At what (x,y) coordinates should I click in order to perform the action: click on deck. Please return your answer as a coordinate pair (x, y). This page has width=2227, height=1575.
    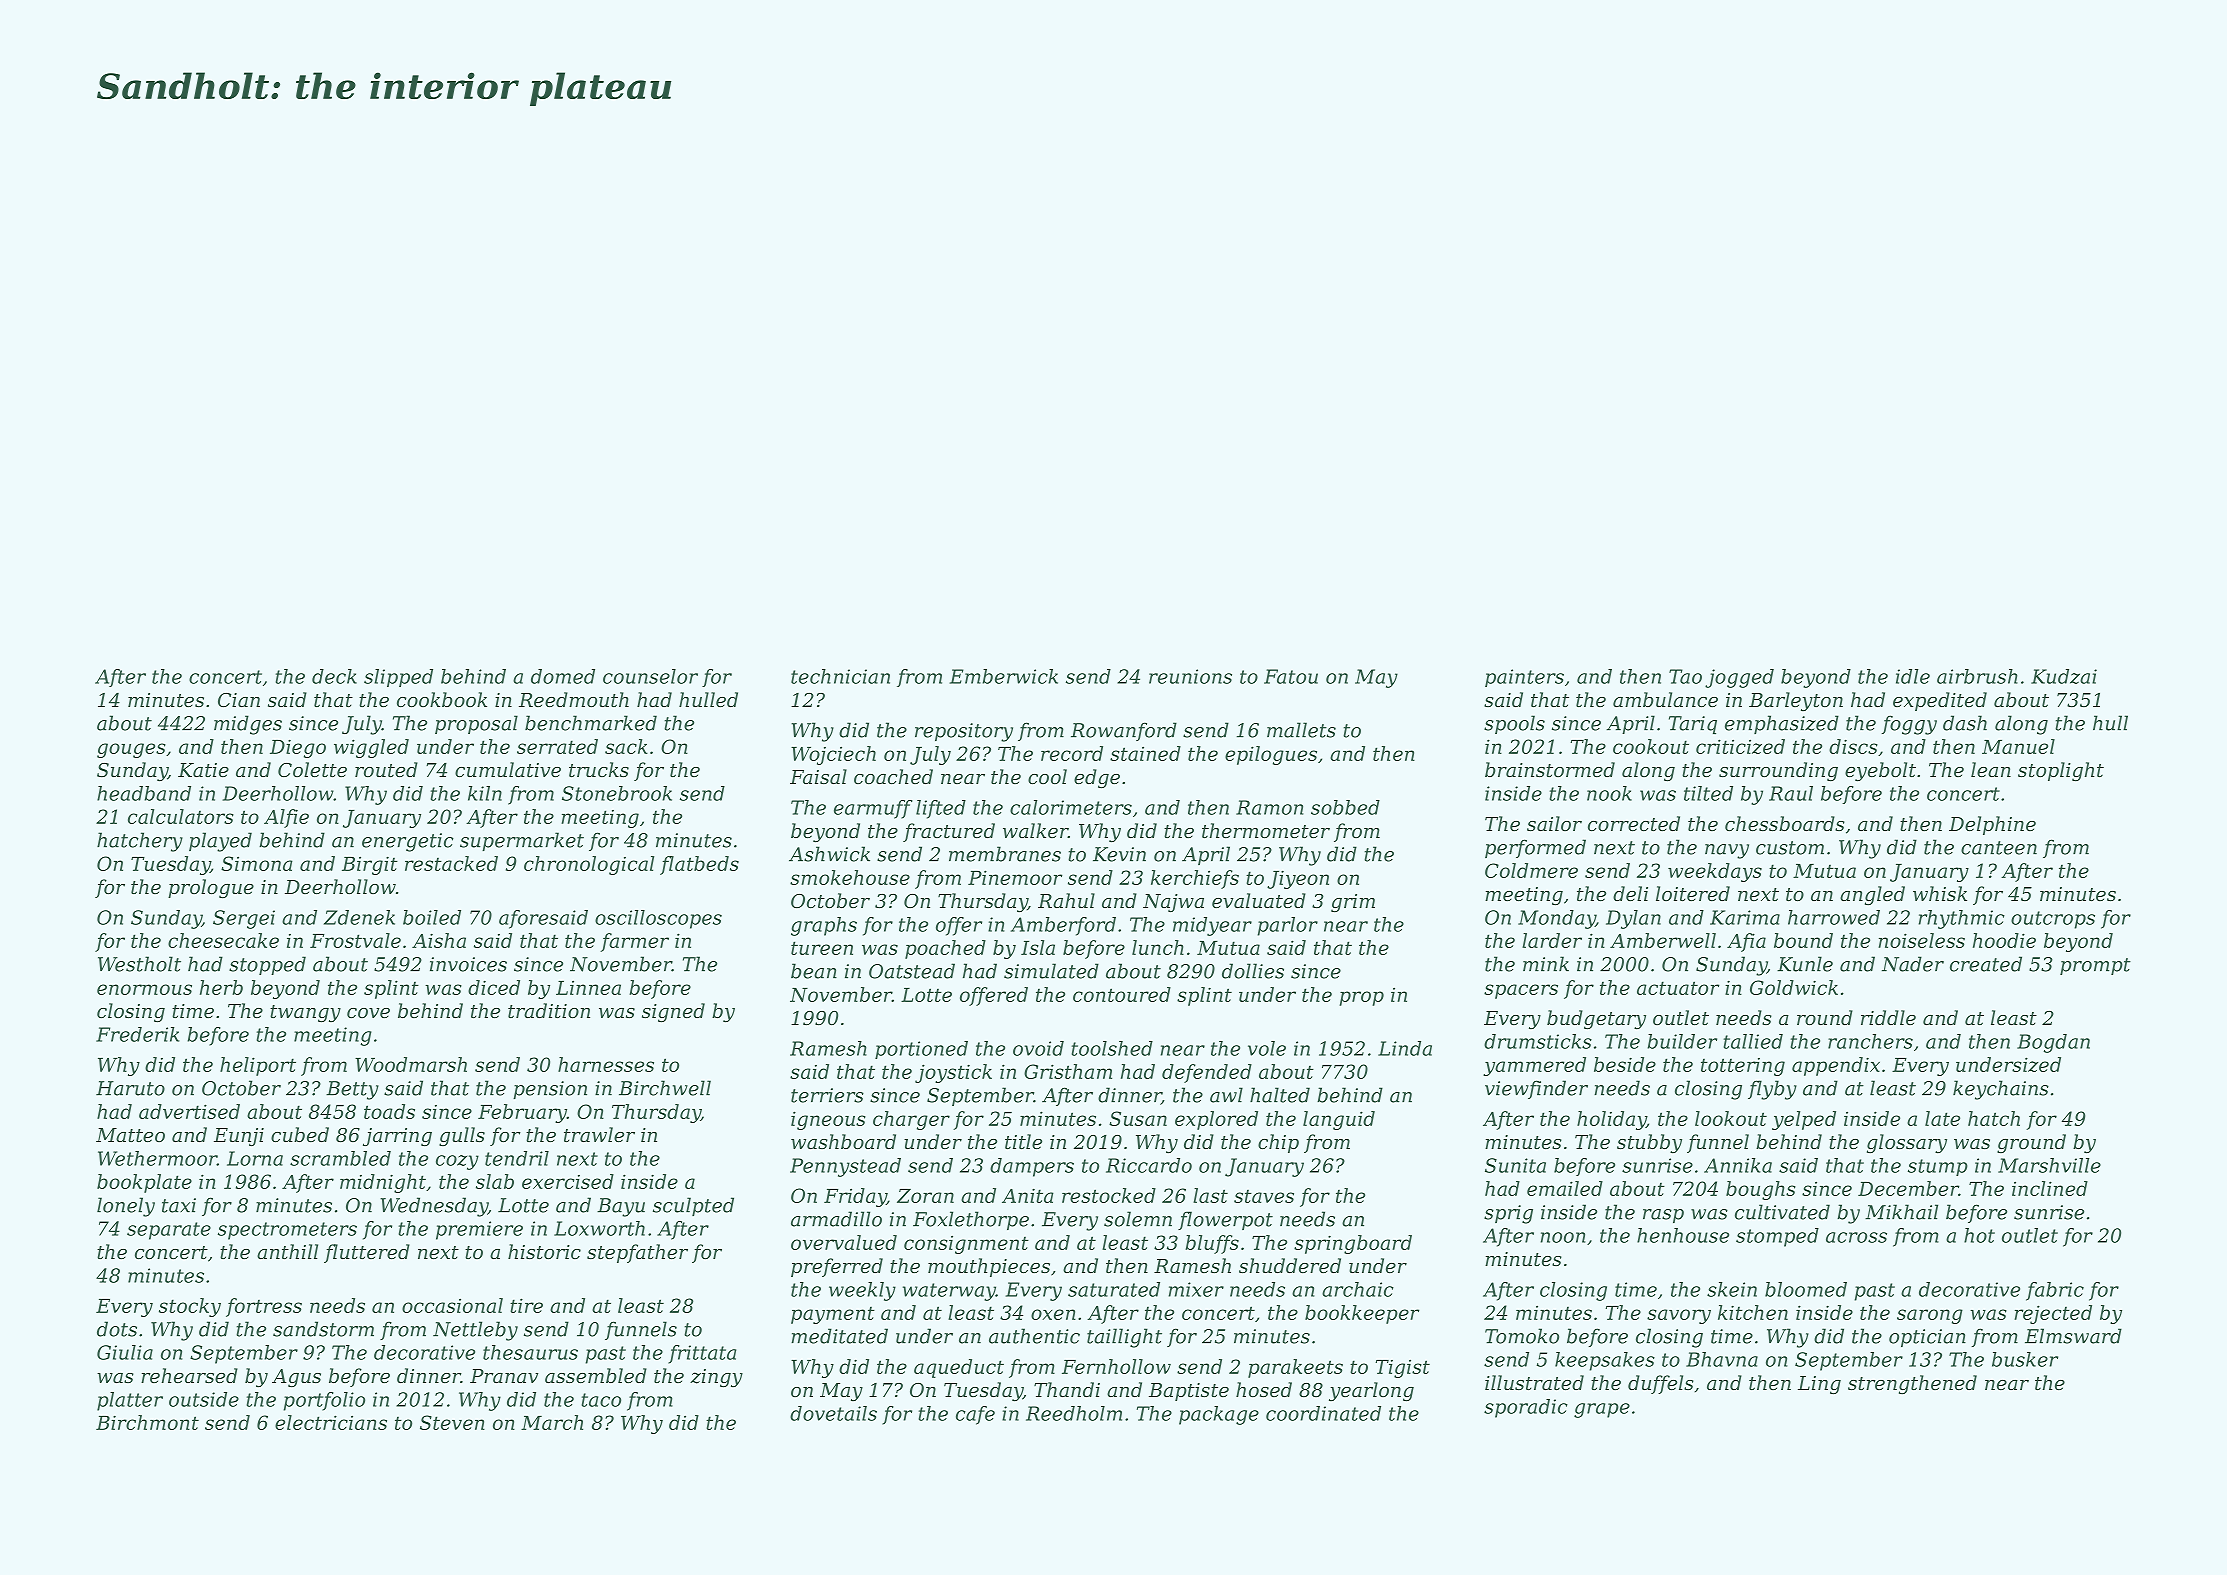
    Looking at the image, I should click on (334, 676).
